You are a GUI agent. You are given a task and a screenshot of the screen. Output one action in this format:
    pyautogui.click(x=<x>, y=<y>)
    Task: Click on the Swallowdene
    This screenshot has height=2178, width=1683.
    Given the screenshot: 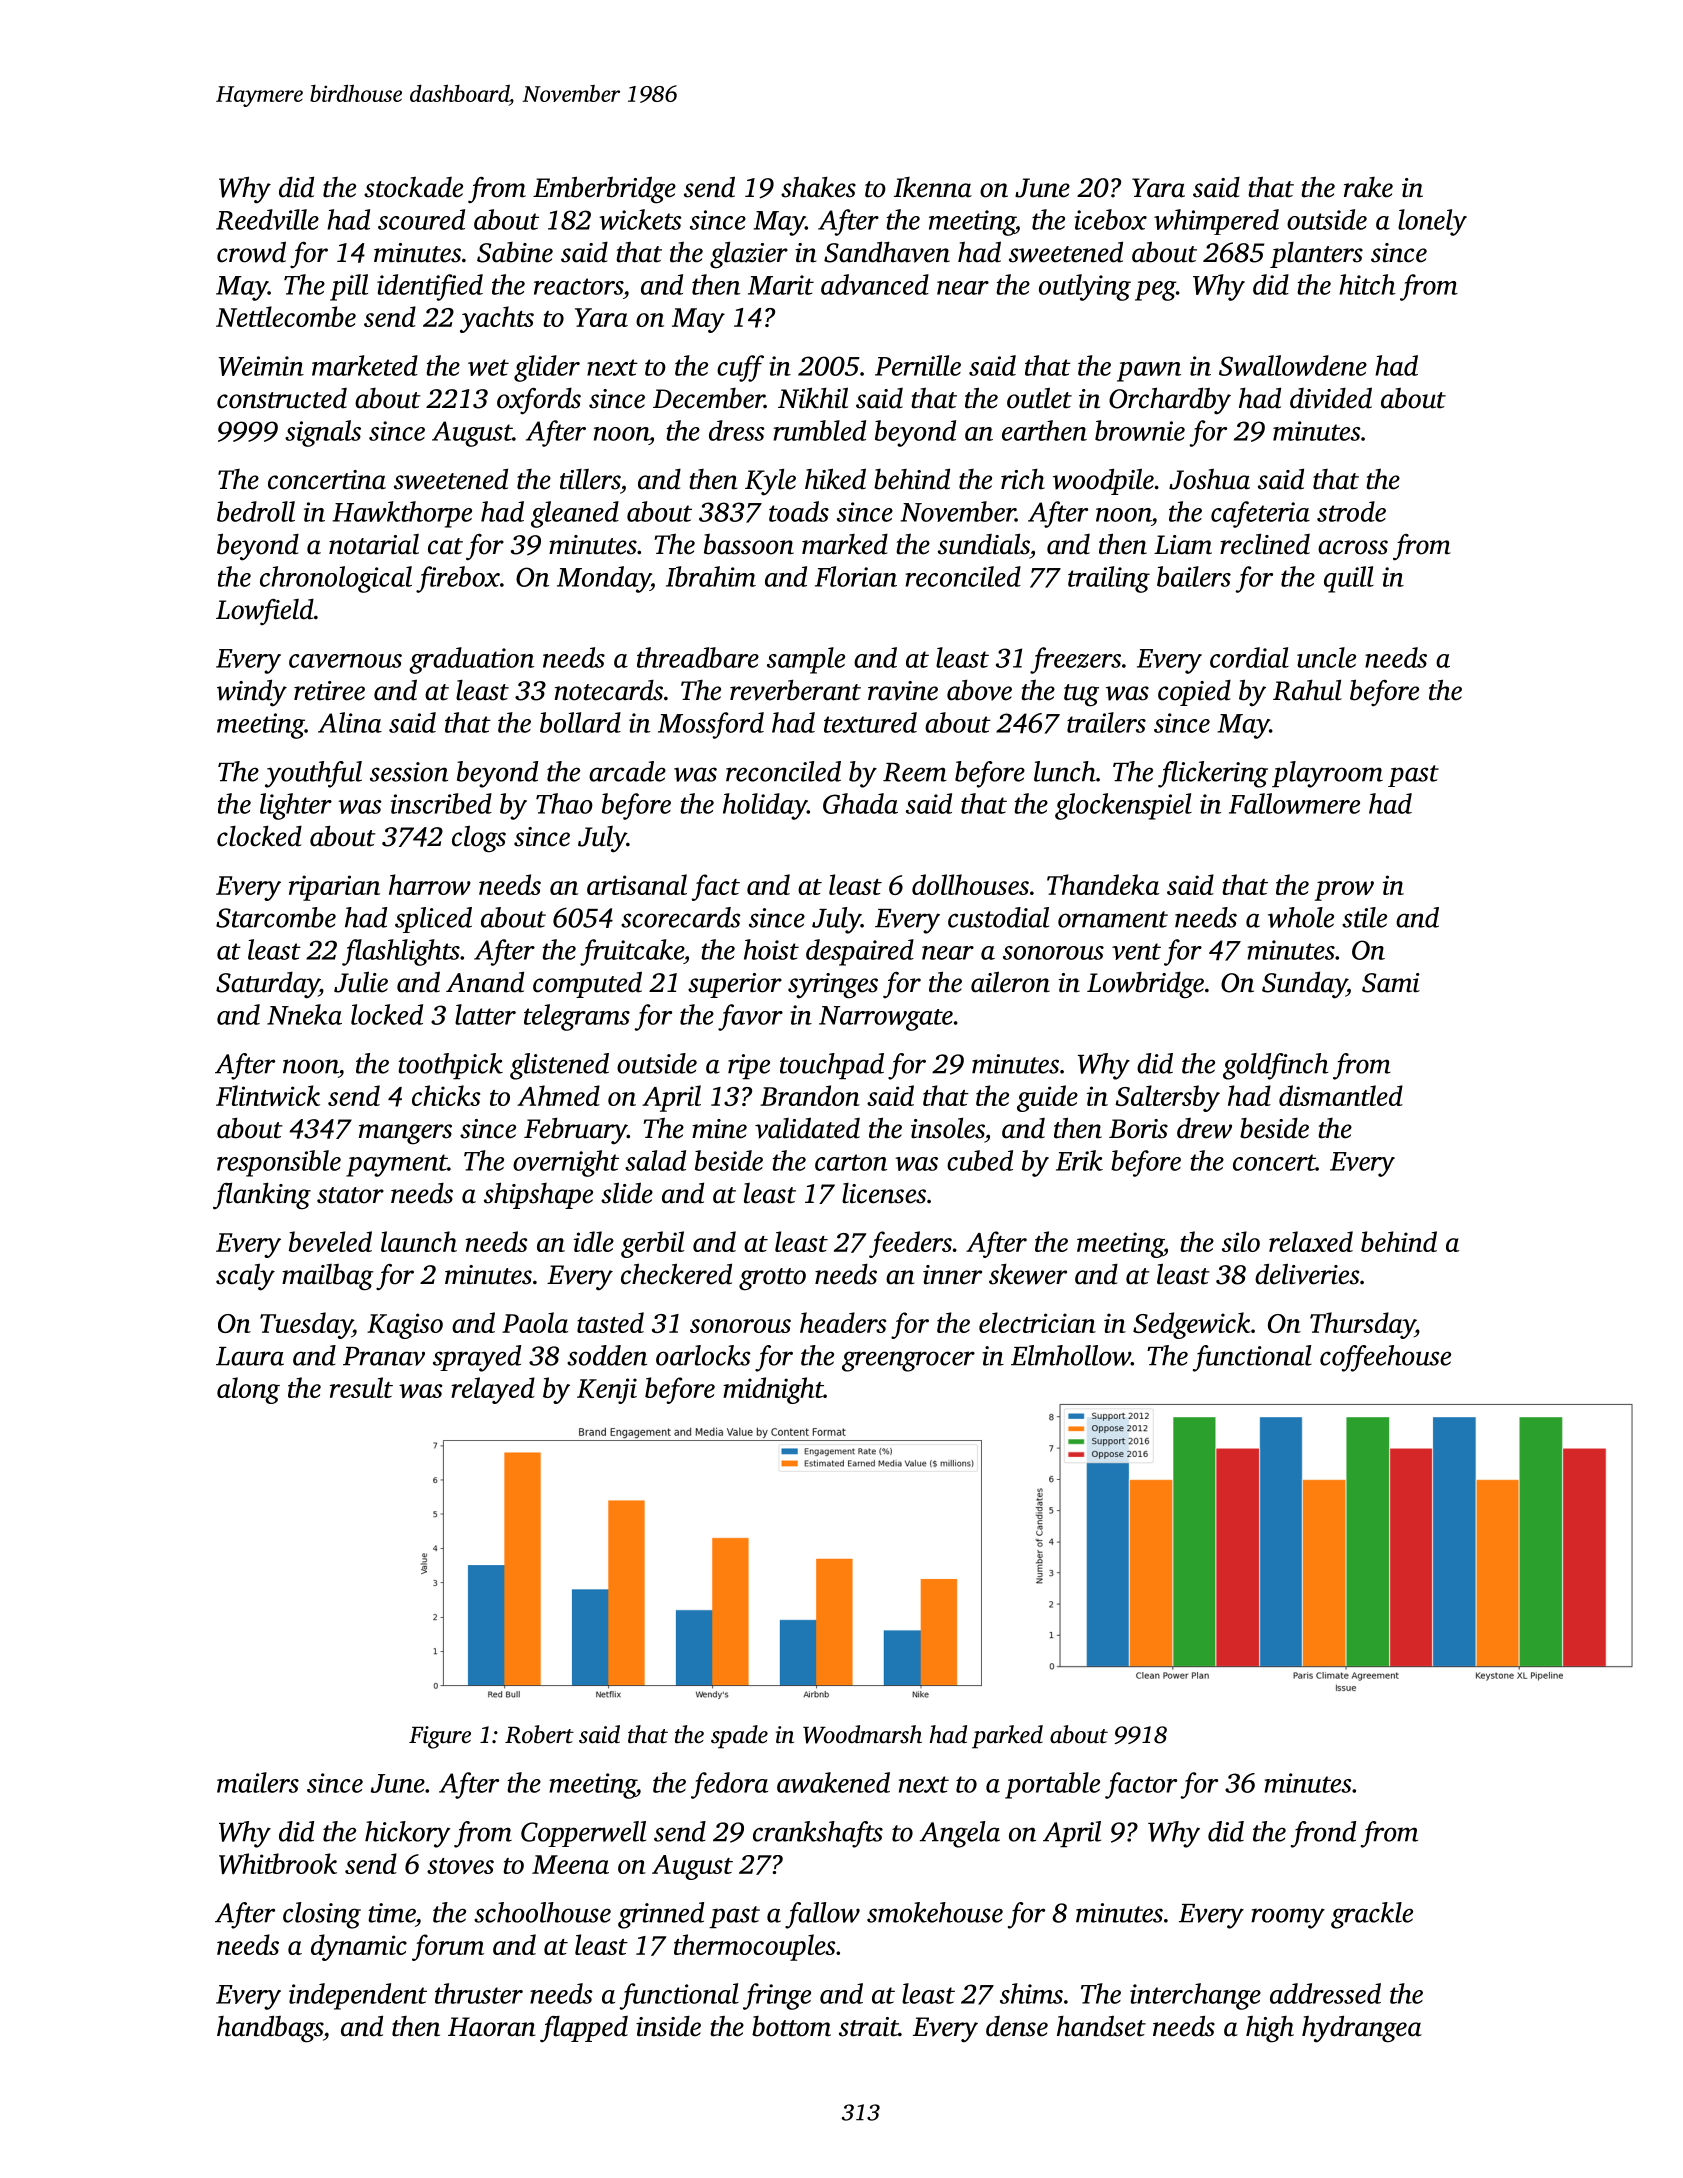 What is the action you would take?
    pyautogui.click(x=1293, y=365)
